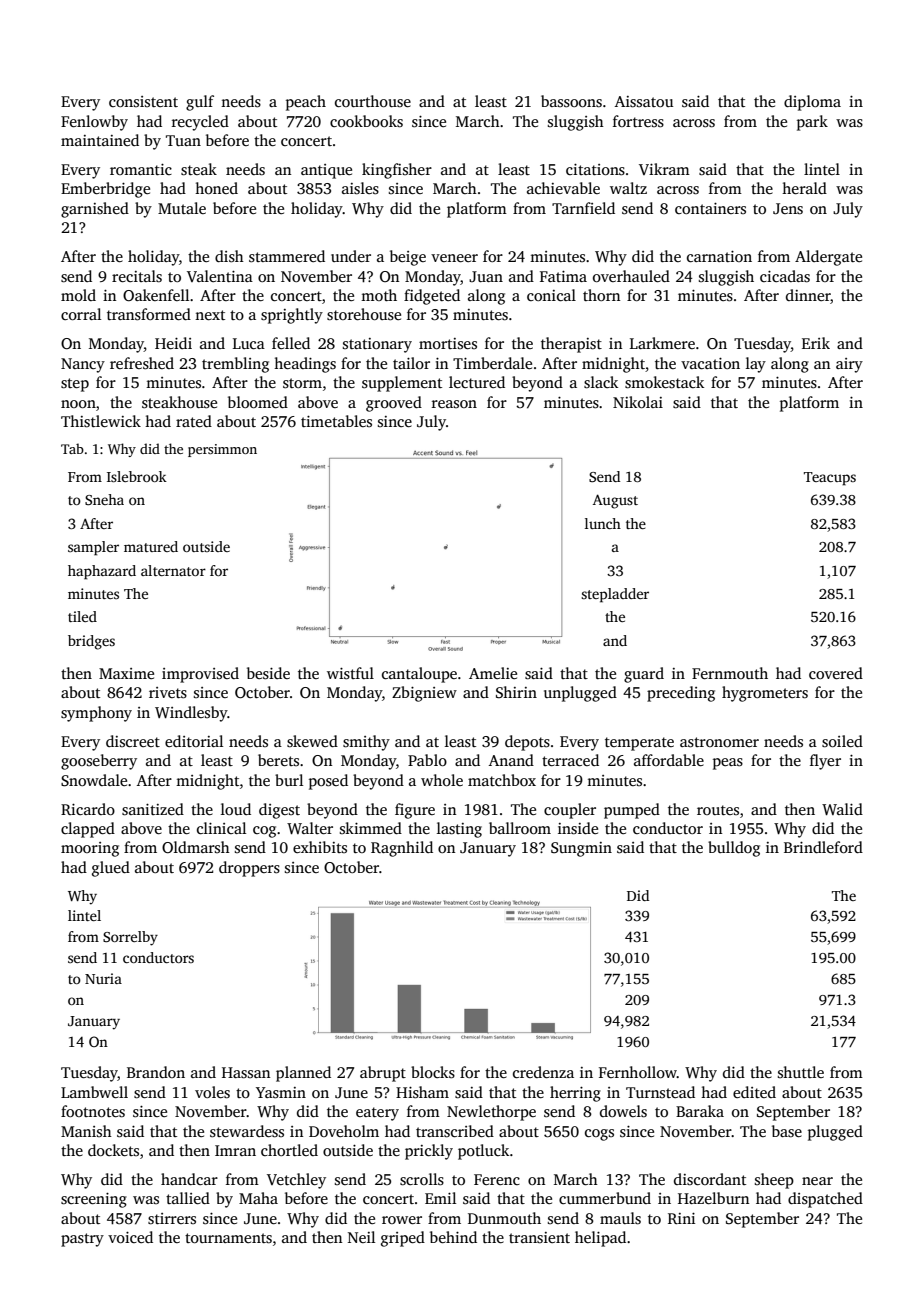  What do you see at coordinates (433, 1072) in the screenshot?
I see `blocks` at bounding box center [433, 1072].
